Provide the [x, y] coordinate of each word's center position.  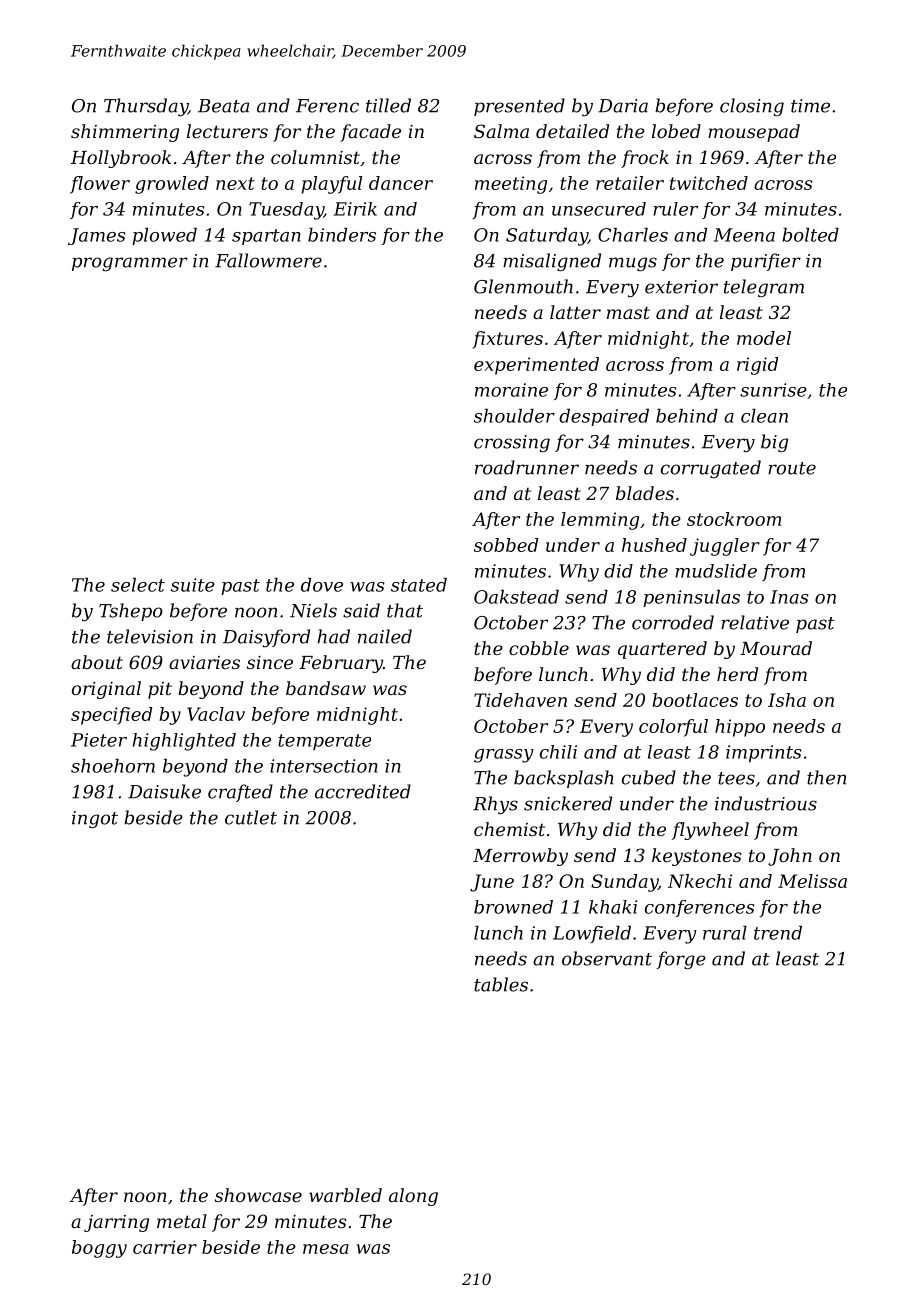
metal [182, 1221]
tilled [388, 105]
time [810, 106]
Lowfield [592, 934]
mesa [326, 1249]
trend [778, 933]
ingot [95, 819]
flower [100, 185]
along [413, 1197]
